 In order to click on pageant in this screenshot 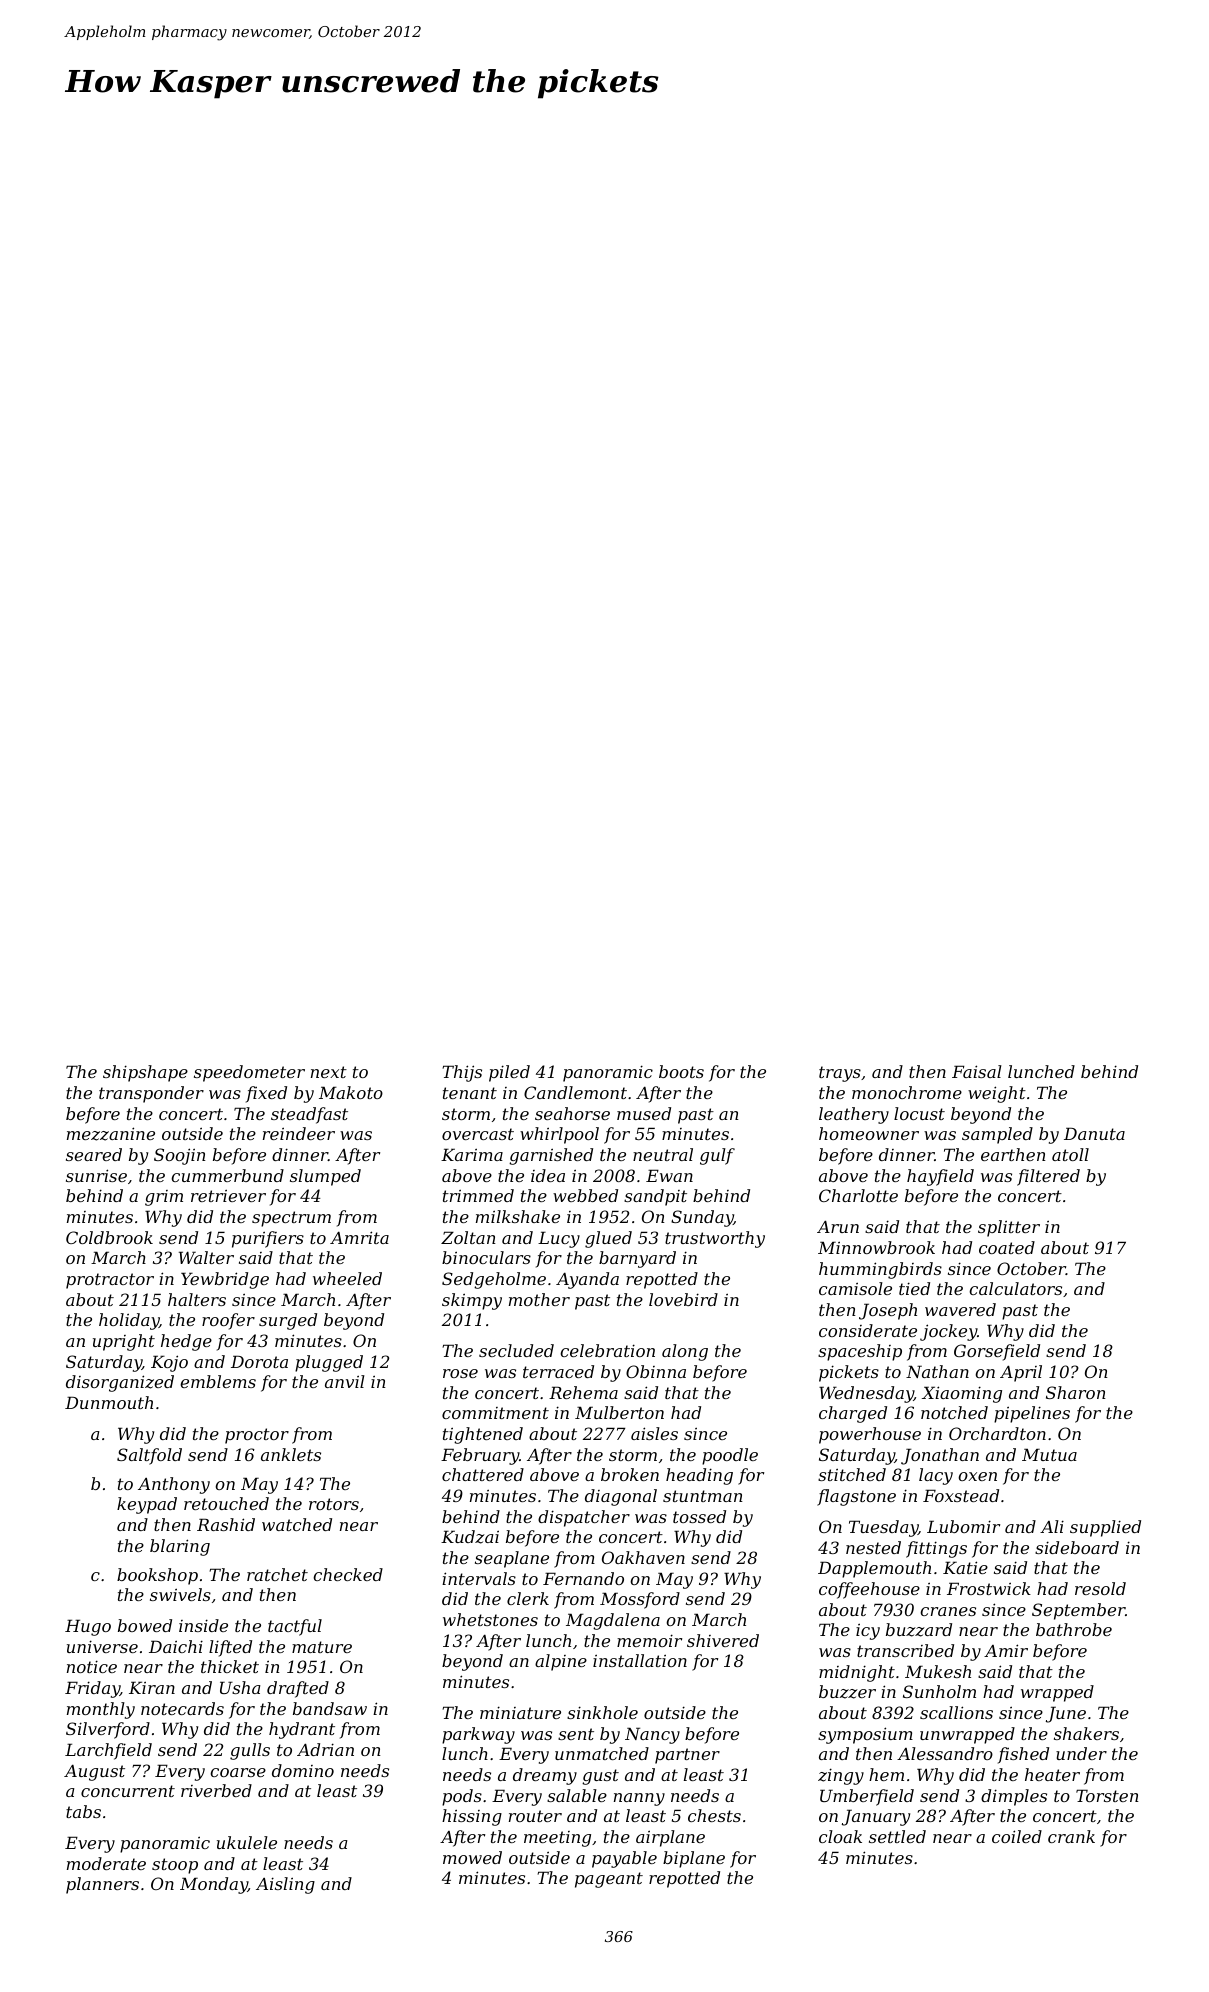, I will do `click(609, 1880)`.
